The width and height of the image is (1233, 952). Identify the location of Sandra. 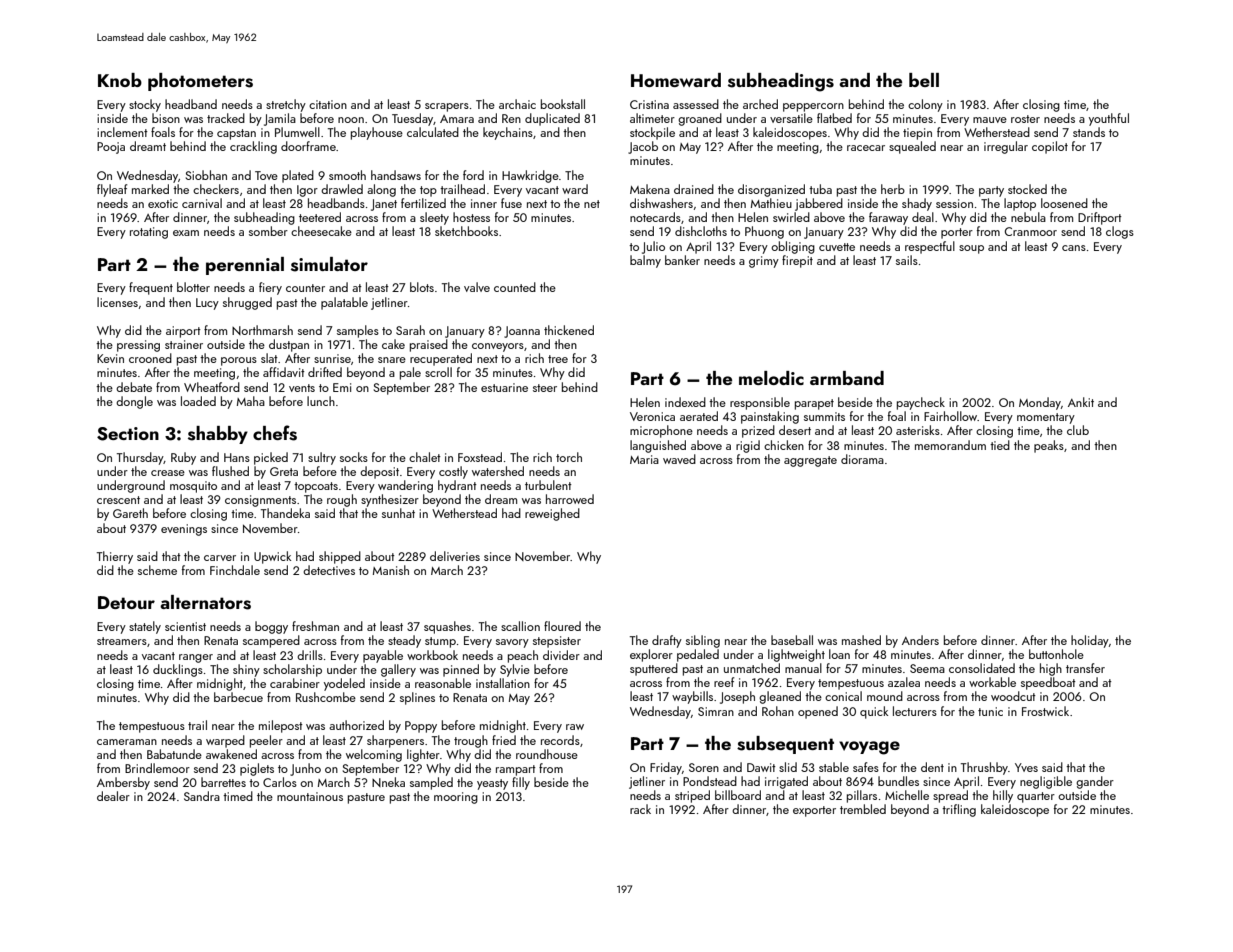
(202, 796).
